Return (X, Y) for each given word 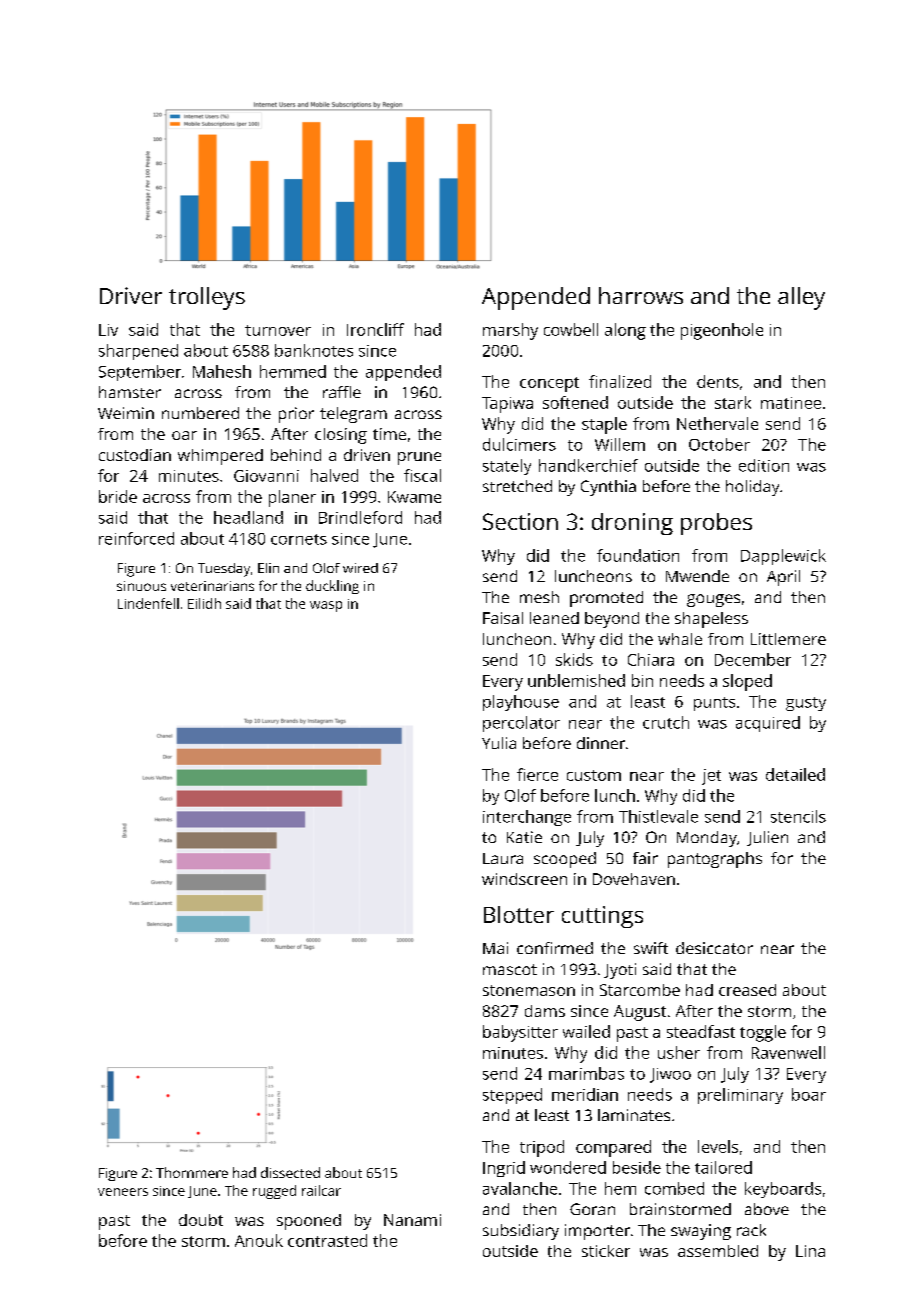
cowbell (571, 329)
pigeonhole (722, 331)
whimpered (220, 457)
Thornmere (192, 1172)
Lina (810, 1251)
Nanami (412, 1220)
